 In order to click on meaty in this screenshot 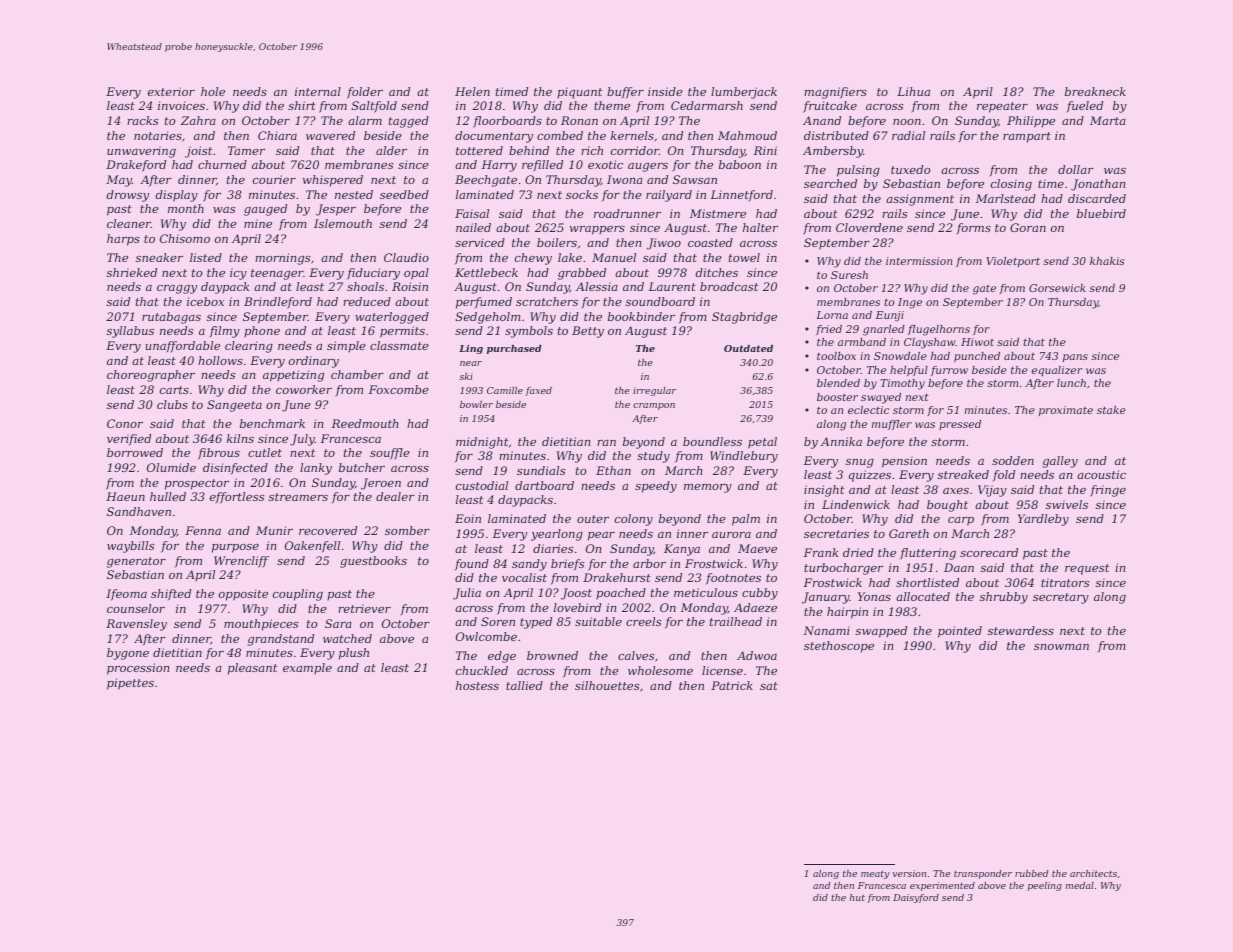, I will do `click(875, 874)`.
